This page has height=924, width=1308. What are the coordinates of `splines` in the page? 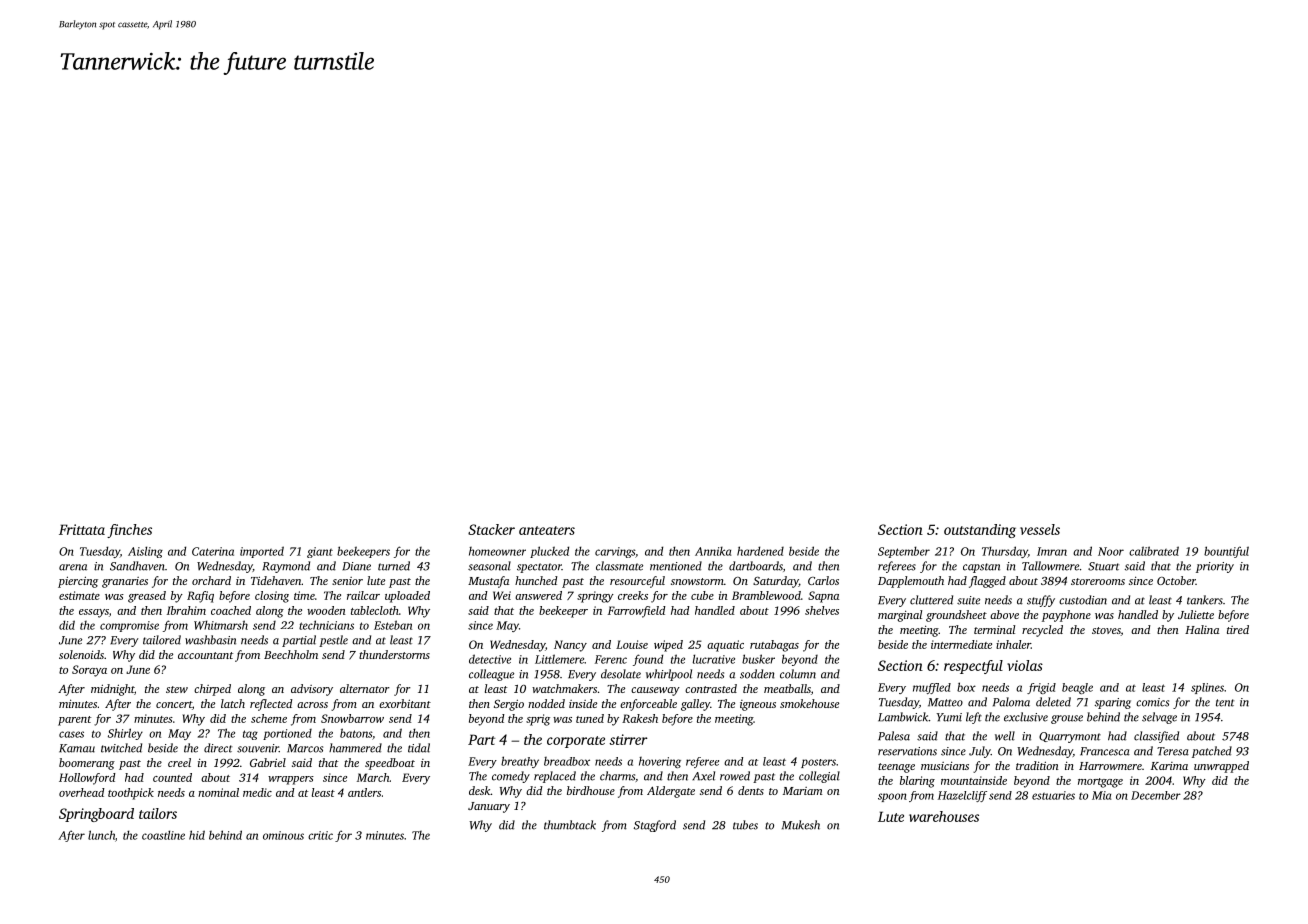 It's located at (1207, 688).
